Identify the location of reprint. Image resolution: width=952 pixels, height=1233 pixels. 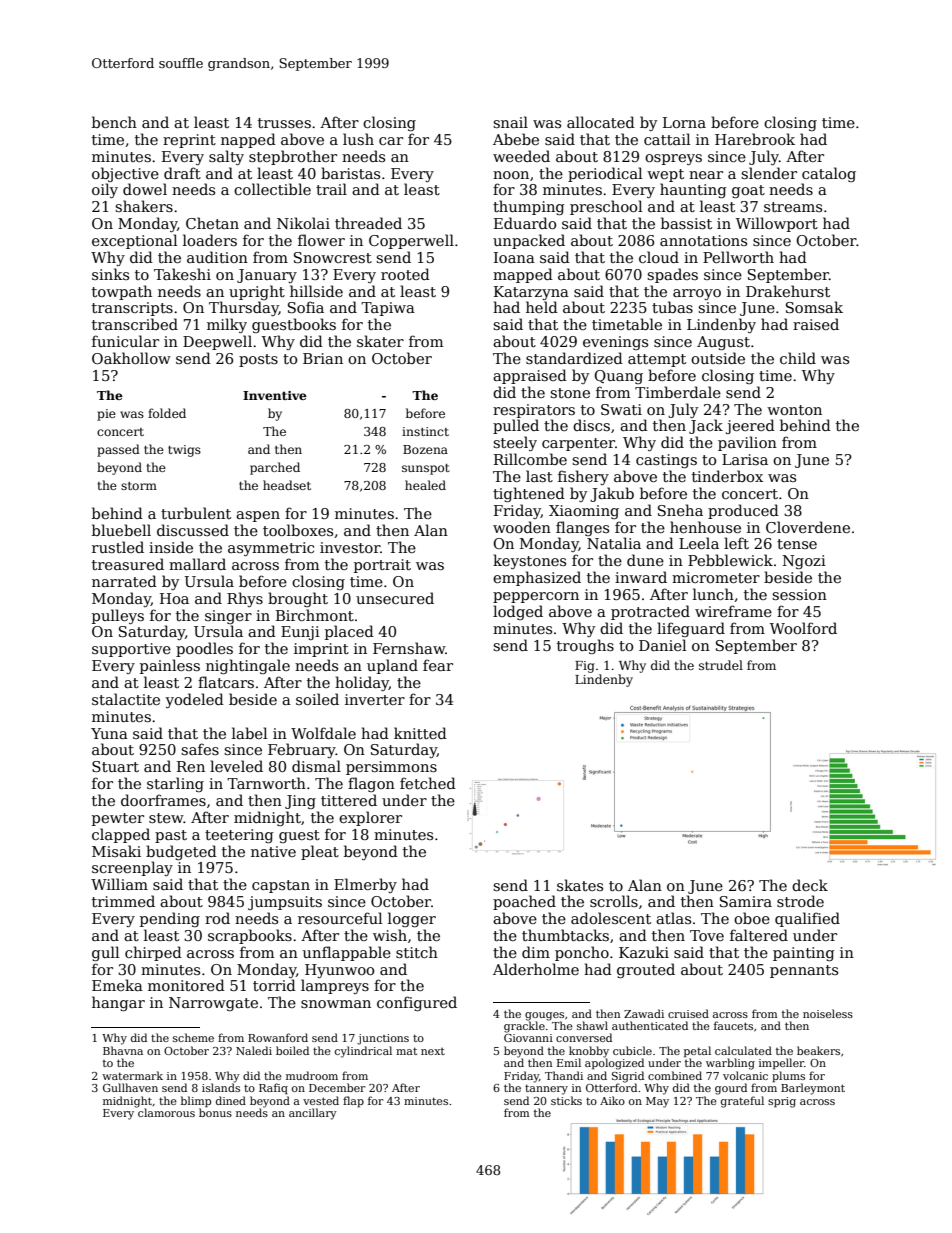
(189, 141).
